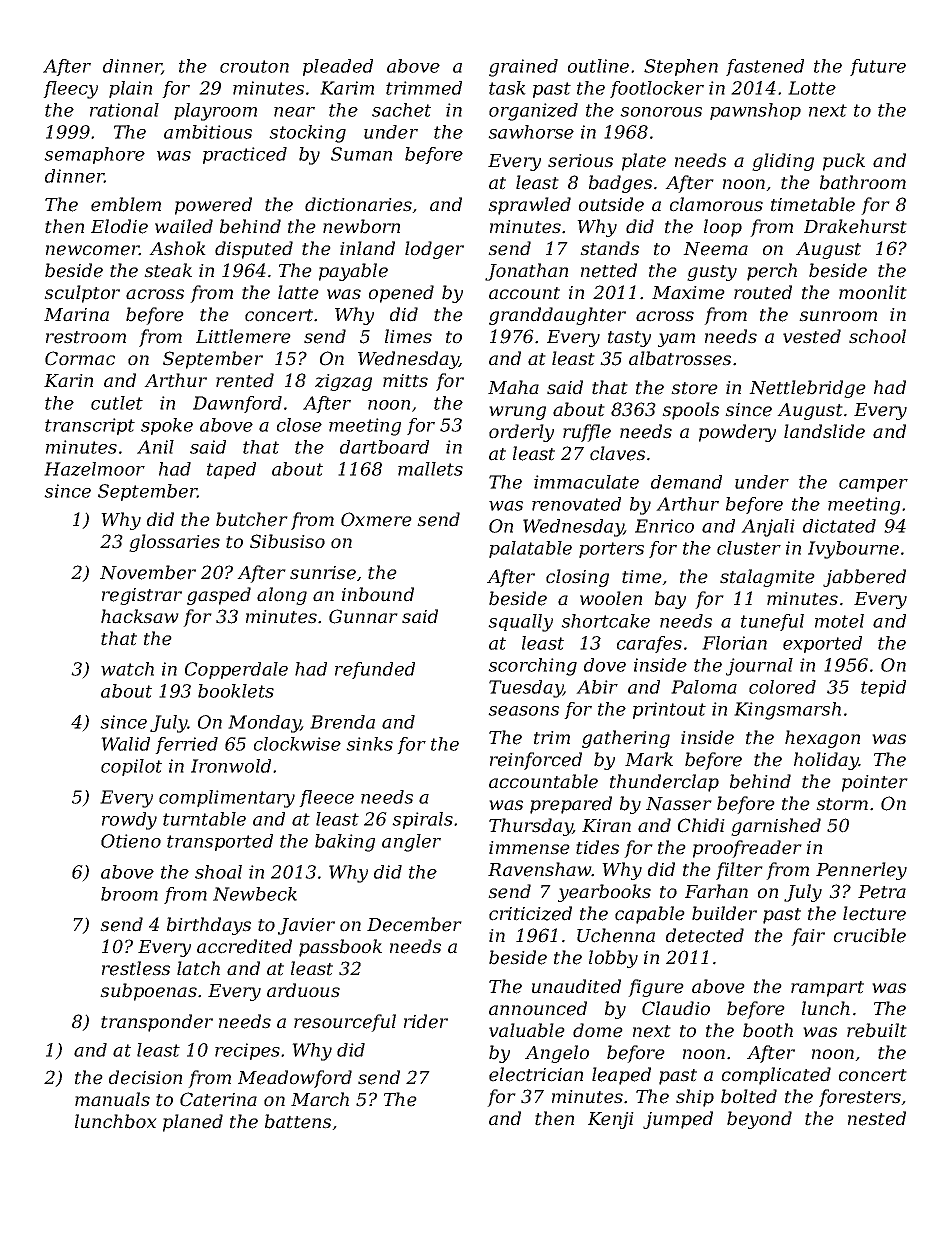  What do you see at coordinates (369, 744) in the image?
I see `sinks` at bounding box center [369, 744].
